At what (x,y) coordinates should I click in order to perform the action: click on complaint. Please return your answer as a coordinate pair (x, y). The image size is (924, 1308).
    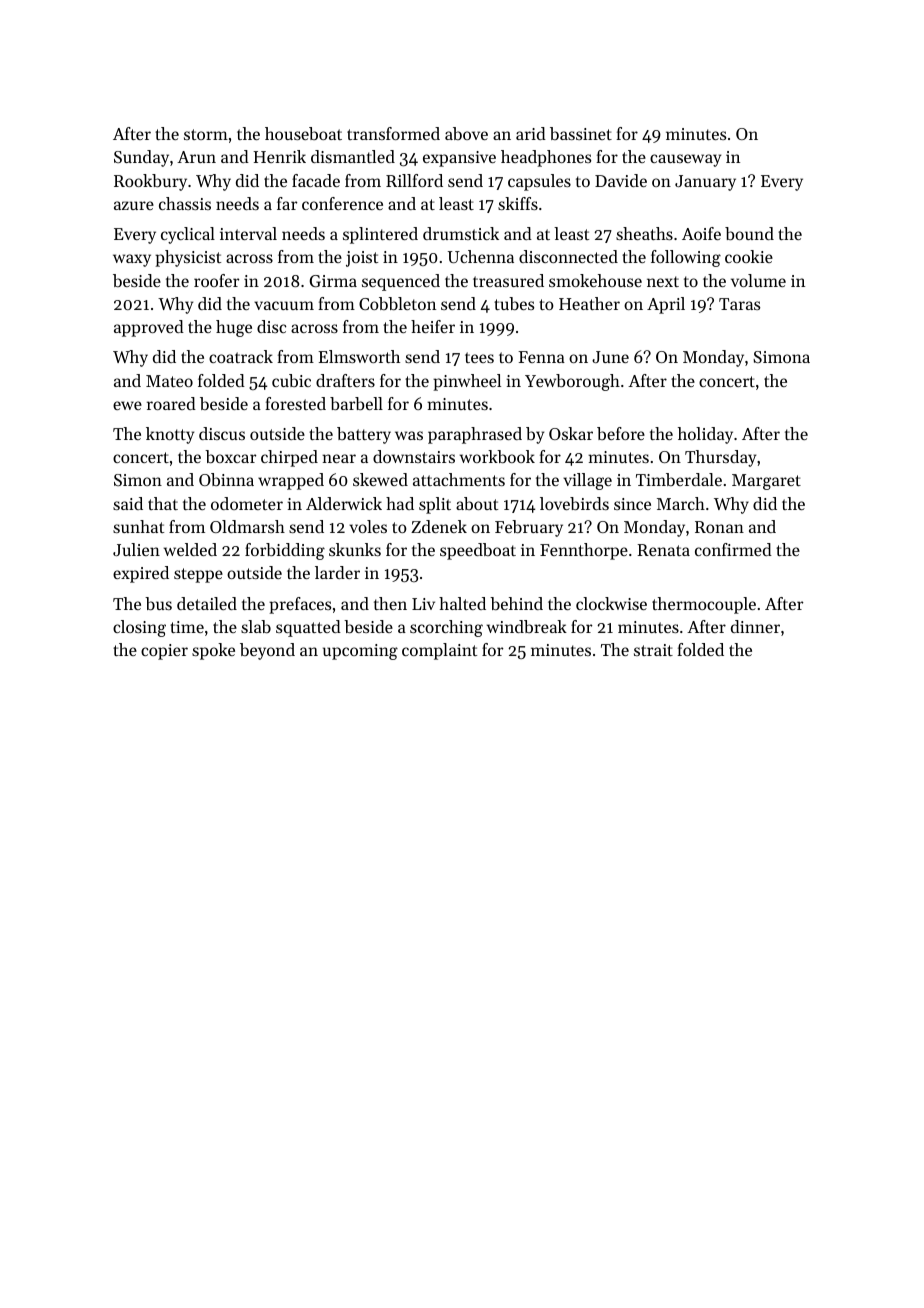
    Looking at the image, I should click on (439, 651).
